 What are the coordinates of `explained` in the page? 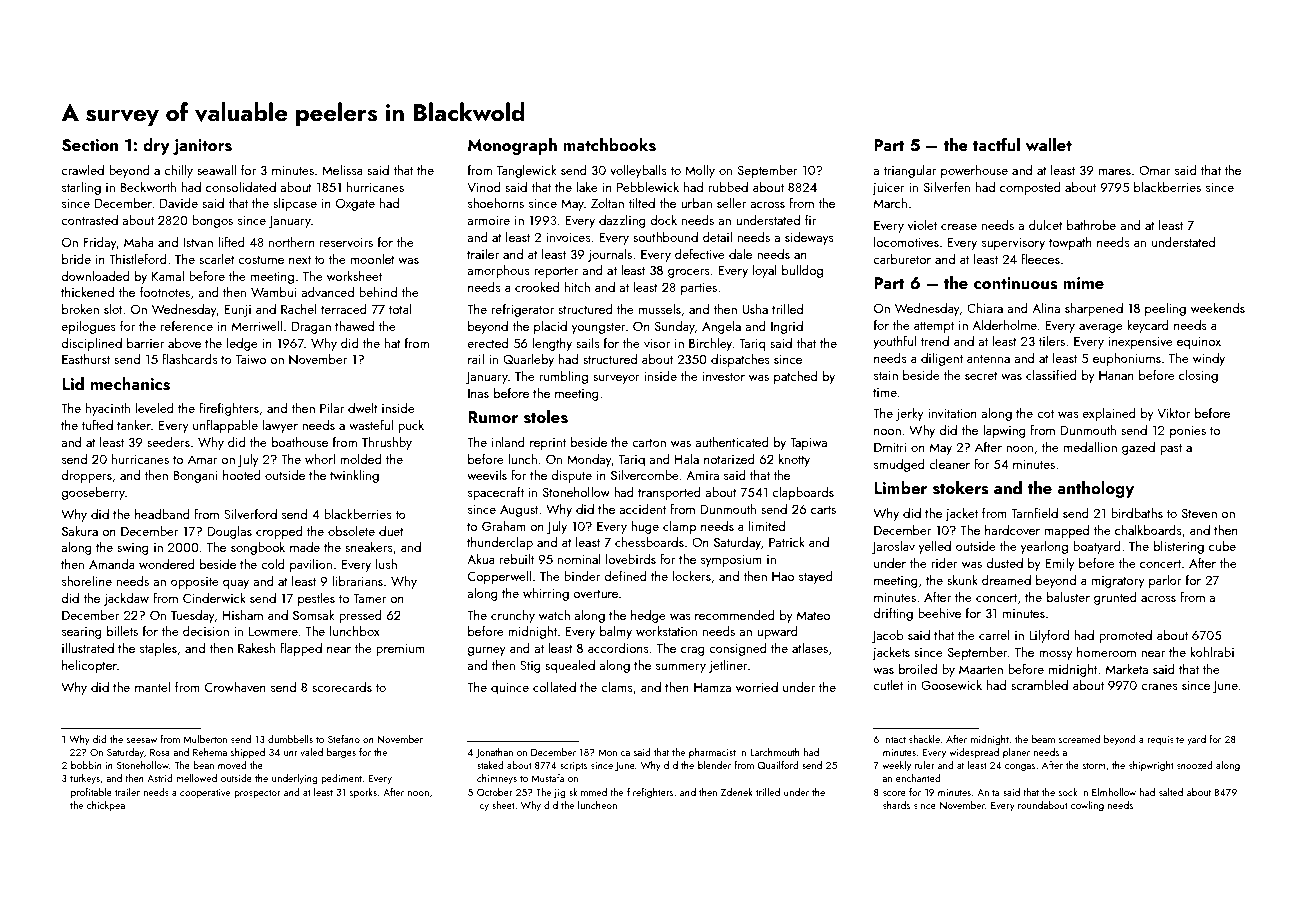 It's located at (1109, 414).
